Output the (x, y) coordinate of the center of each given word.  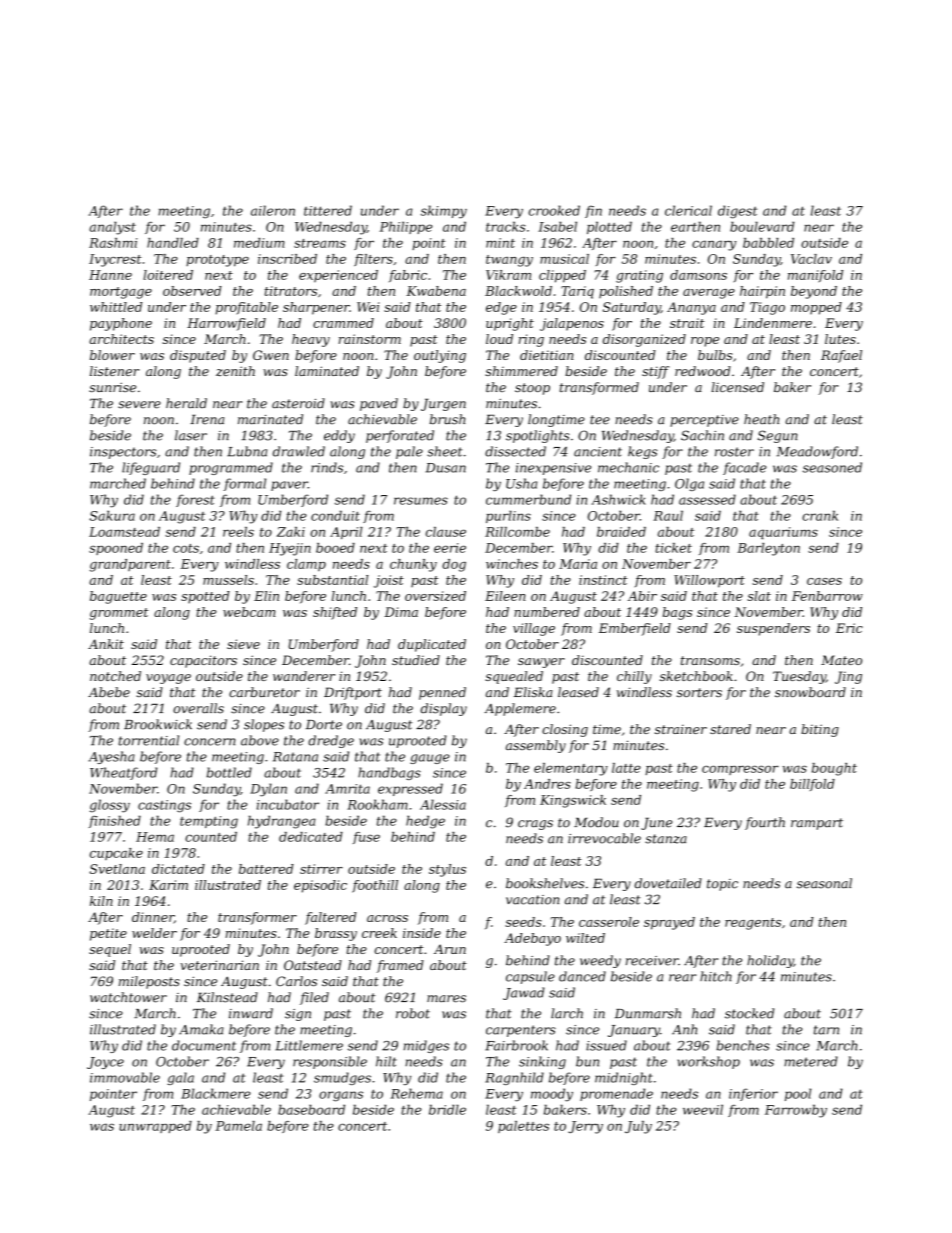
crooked (554, 210)
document (204, 1045)
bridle (447, 1109)
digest (737, 212)
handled (173, 243)
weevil (703, 1109)
